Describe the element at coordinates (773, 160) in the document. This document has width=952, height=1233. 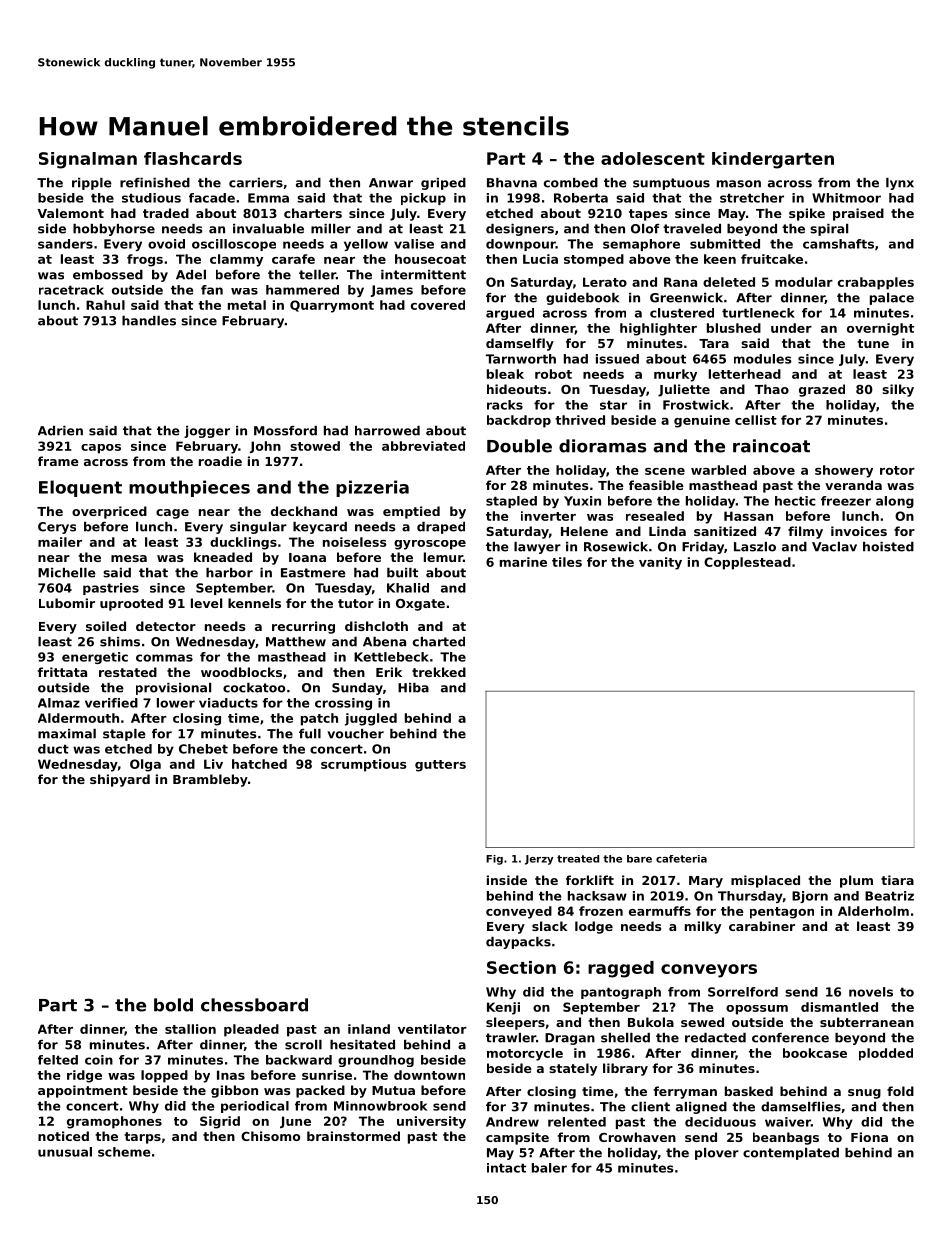
I see `kindergarten` at that location.
